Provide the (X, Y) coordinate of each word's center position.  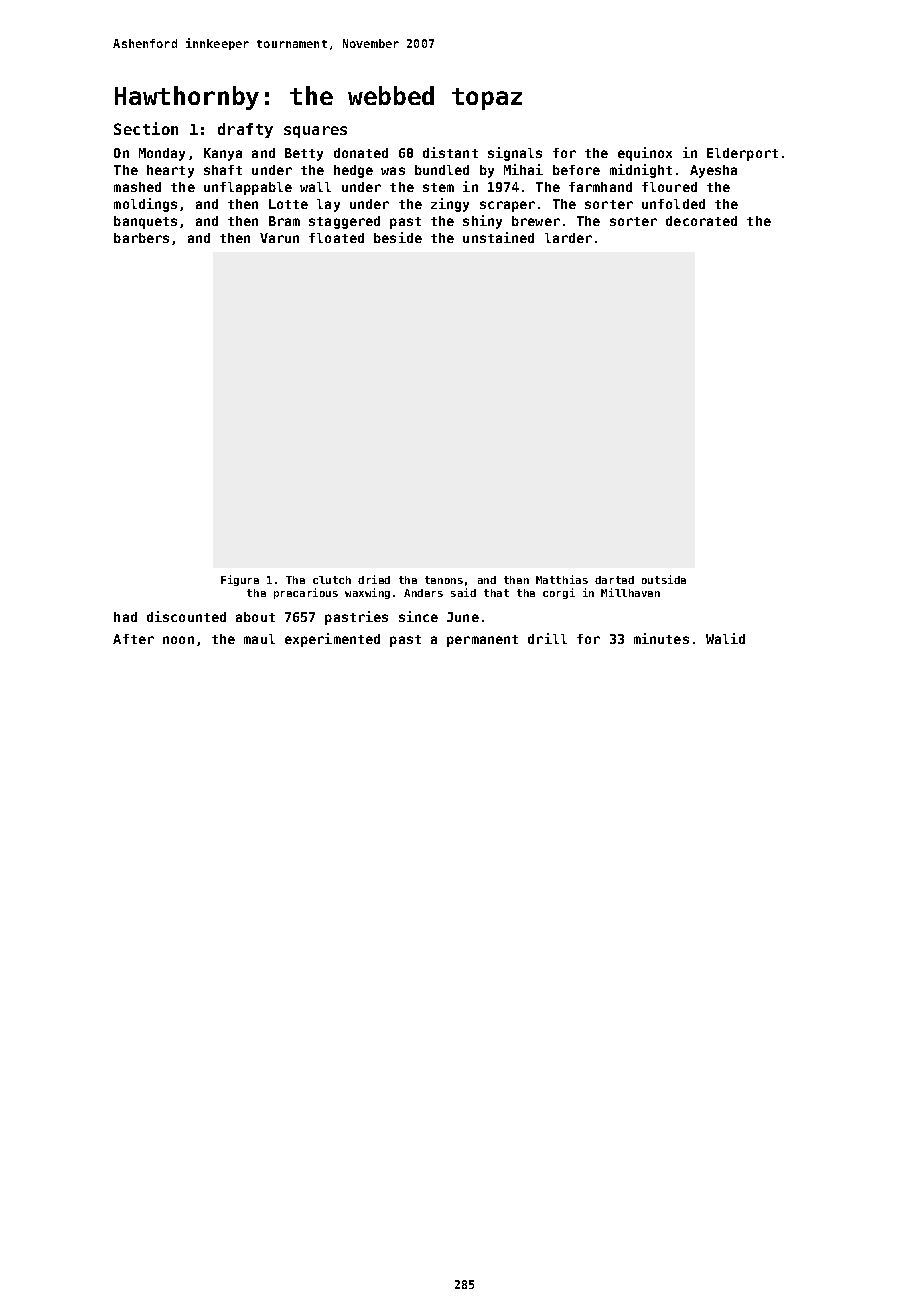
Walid (725, 638)
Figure (240, 580)
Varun (279, 238)
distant (450, 152)
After (133, 639)
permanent (482, 641)
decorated (701, 221)
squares (315, 132)
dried (374, 579)
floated (336, 238)
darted (614, 580)
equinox (645, 154)
